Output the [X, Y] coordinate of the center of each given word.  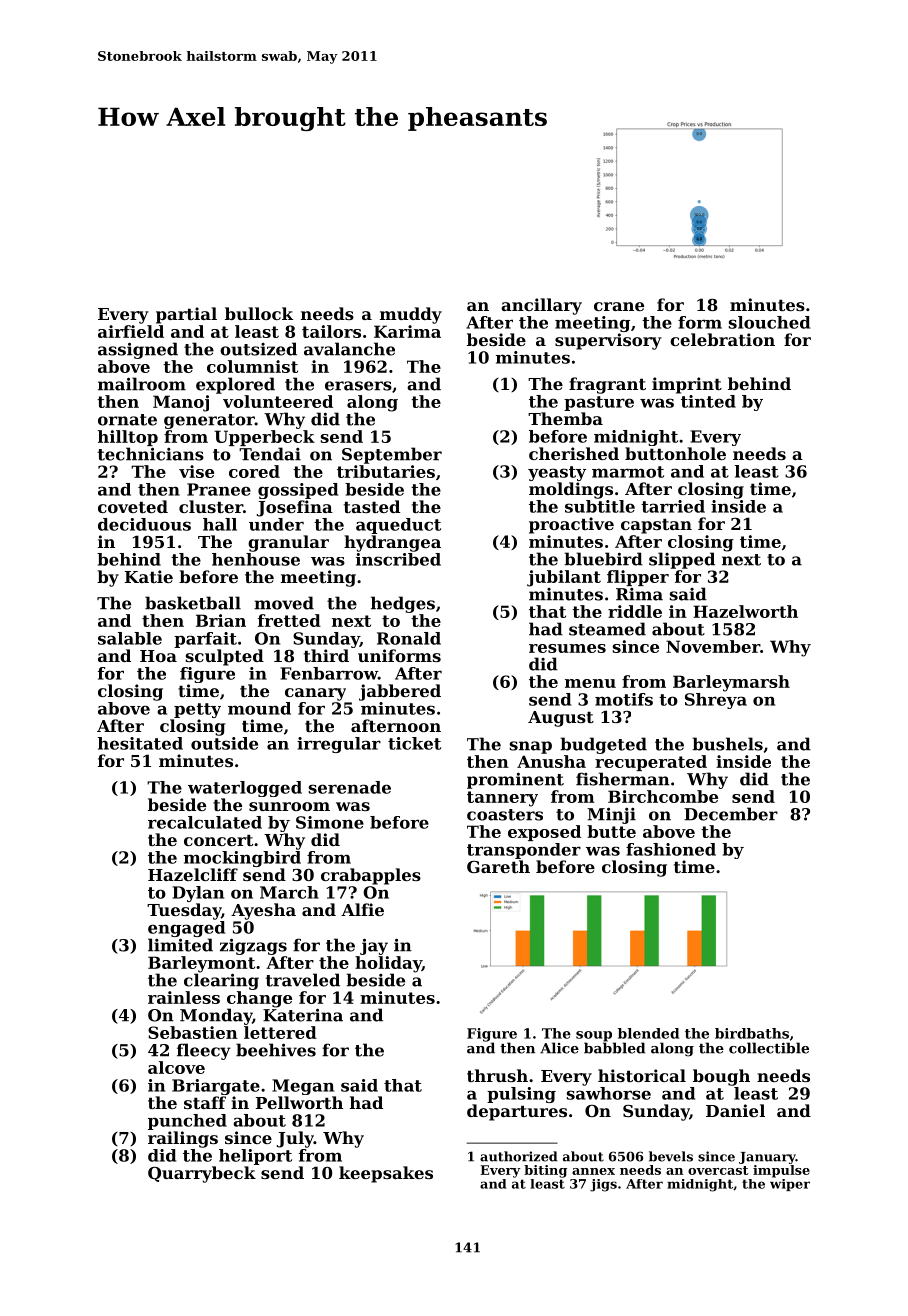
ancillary [541, 306]
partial [186, 315]
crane [619, 306]
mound [259, 708]
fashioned [671, 849]
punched [187, 1122]
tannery [502, 799]
